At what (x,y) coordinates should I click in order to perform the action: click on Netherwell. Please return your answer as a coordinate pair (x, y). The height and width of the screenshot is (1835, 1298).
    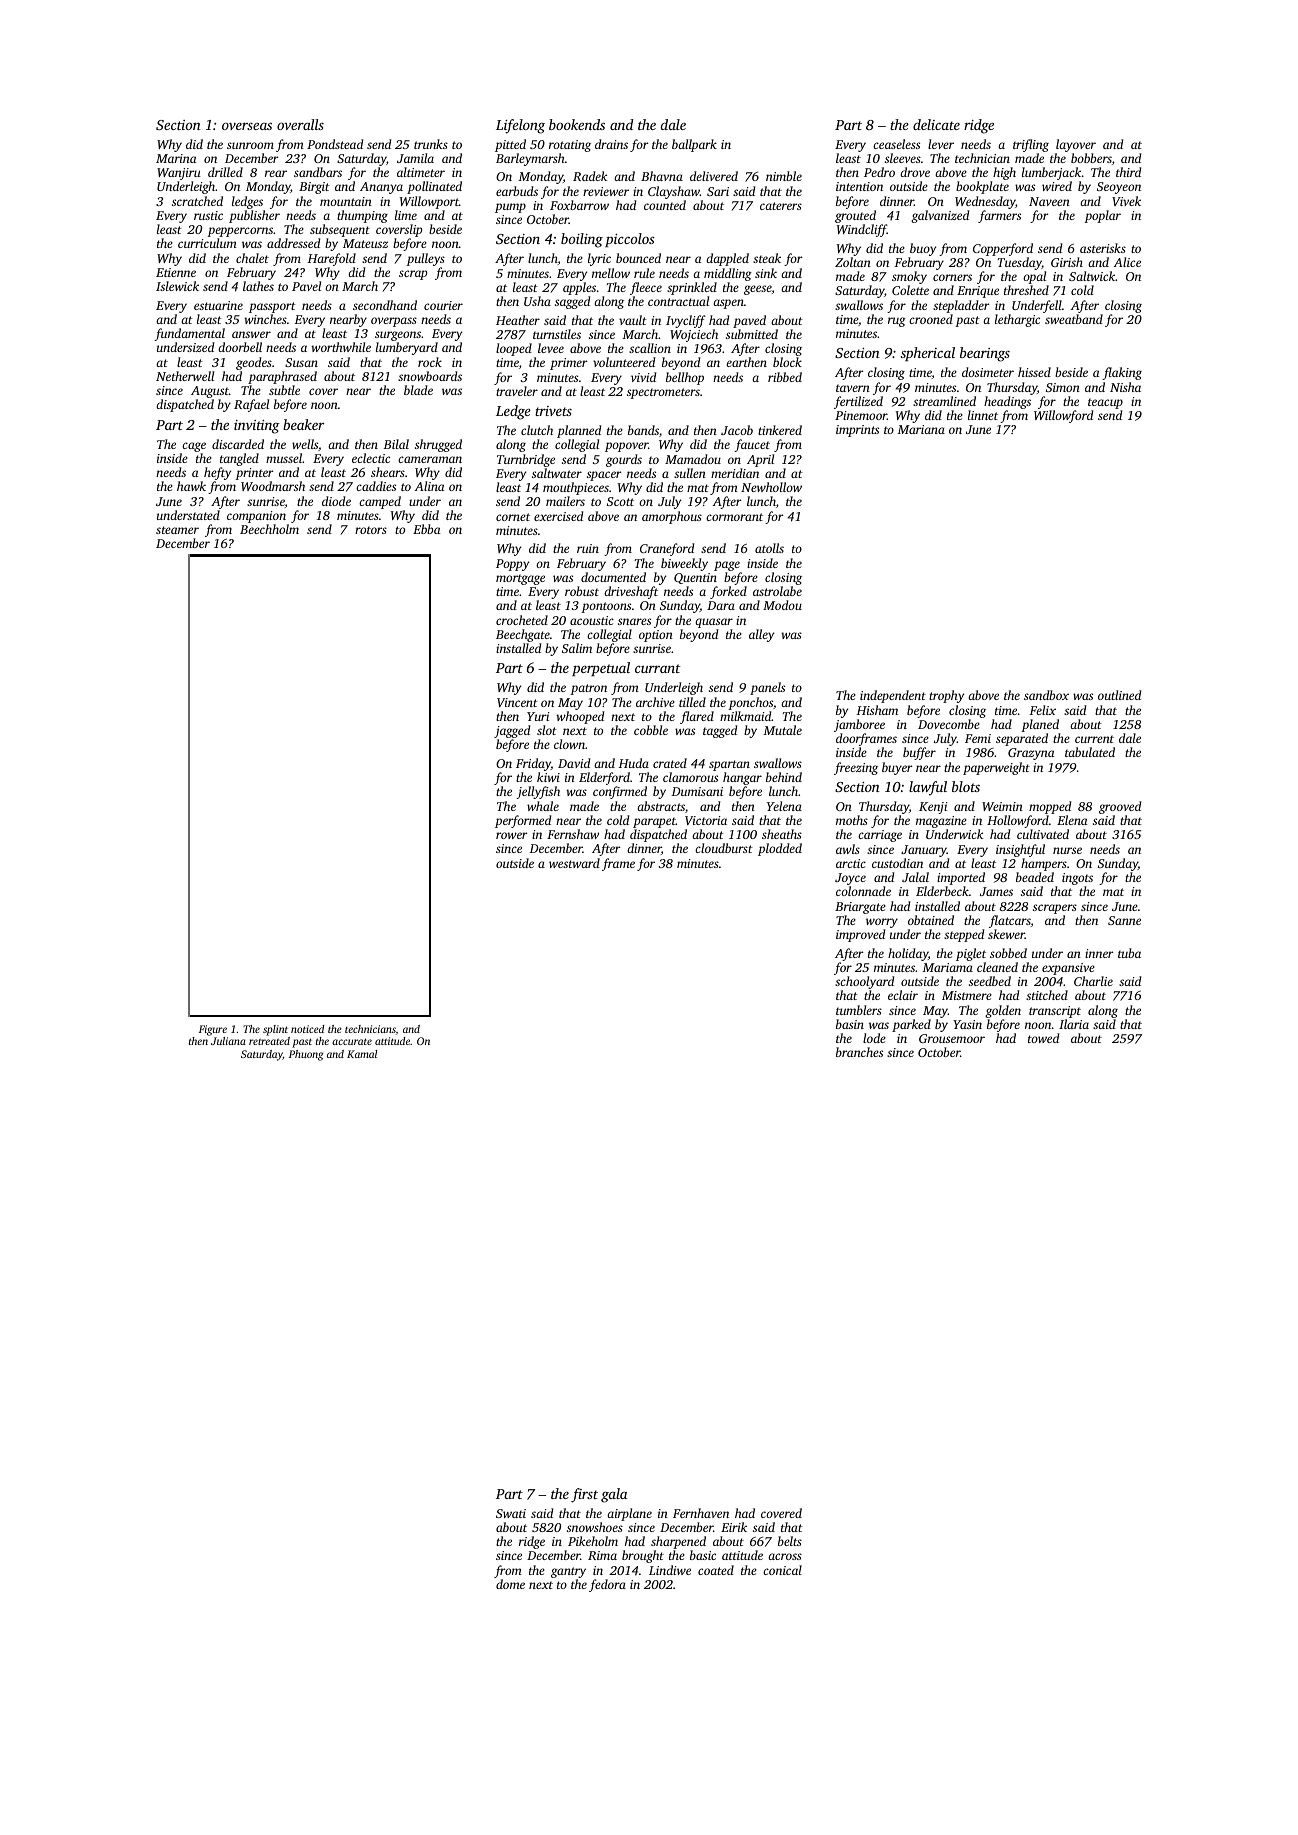
    Looking at the image, I should click on (185, 376).
